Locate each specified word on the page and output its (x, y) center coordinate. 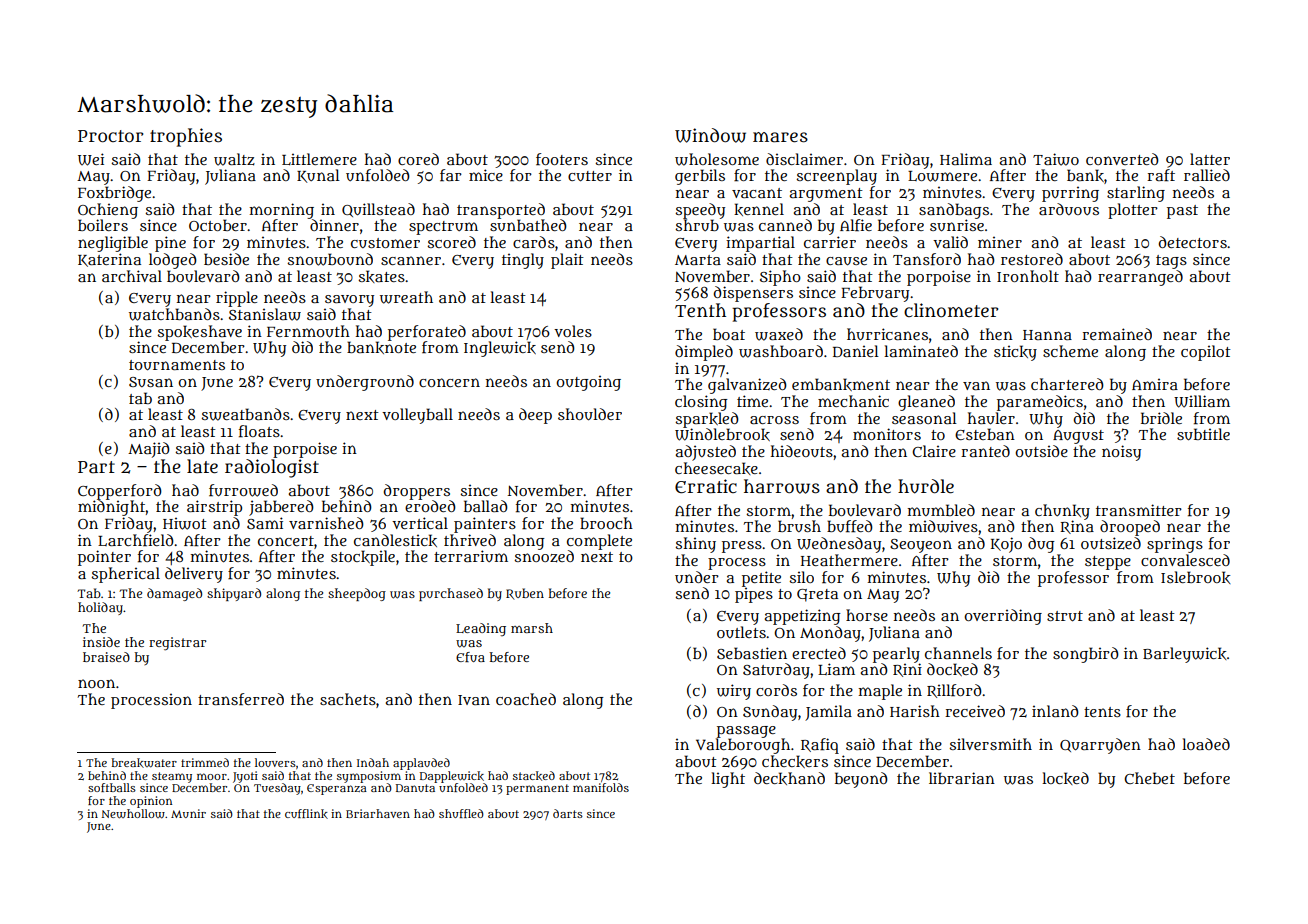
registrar (177, 644)
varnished (326, 523)
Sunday (770, 713)
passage (746, 732)
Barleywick (1184, 655)
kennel (759, 209)
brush (799, 526)
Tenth (700, 310)
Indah (373, 762)
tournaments (177, 365)
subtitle (1203, 434)
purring (1070, 194)
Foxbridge (114, 194)
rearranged (1140, 278)
